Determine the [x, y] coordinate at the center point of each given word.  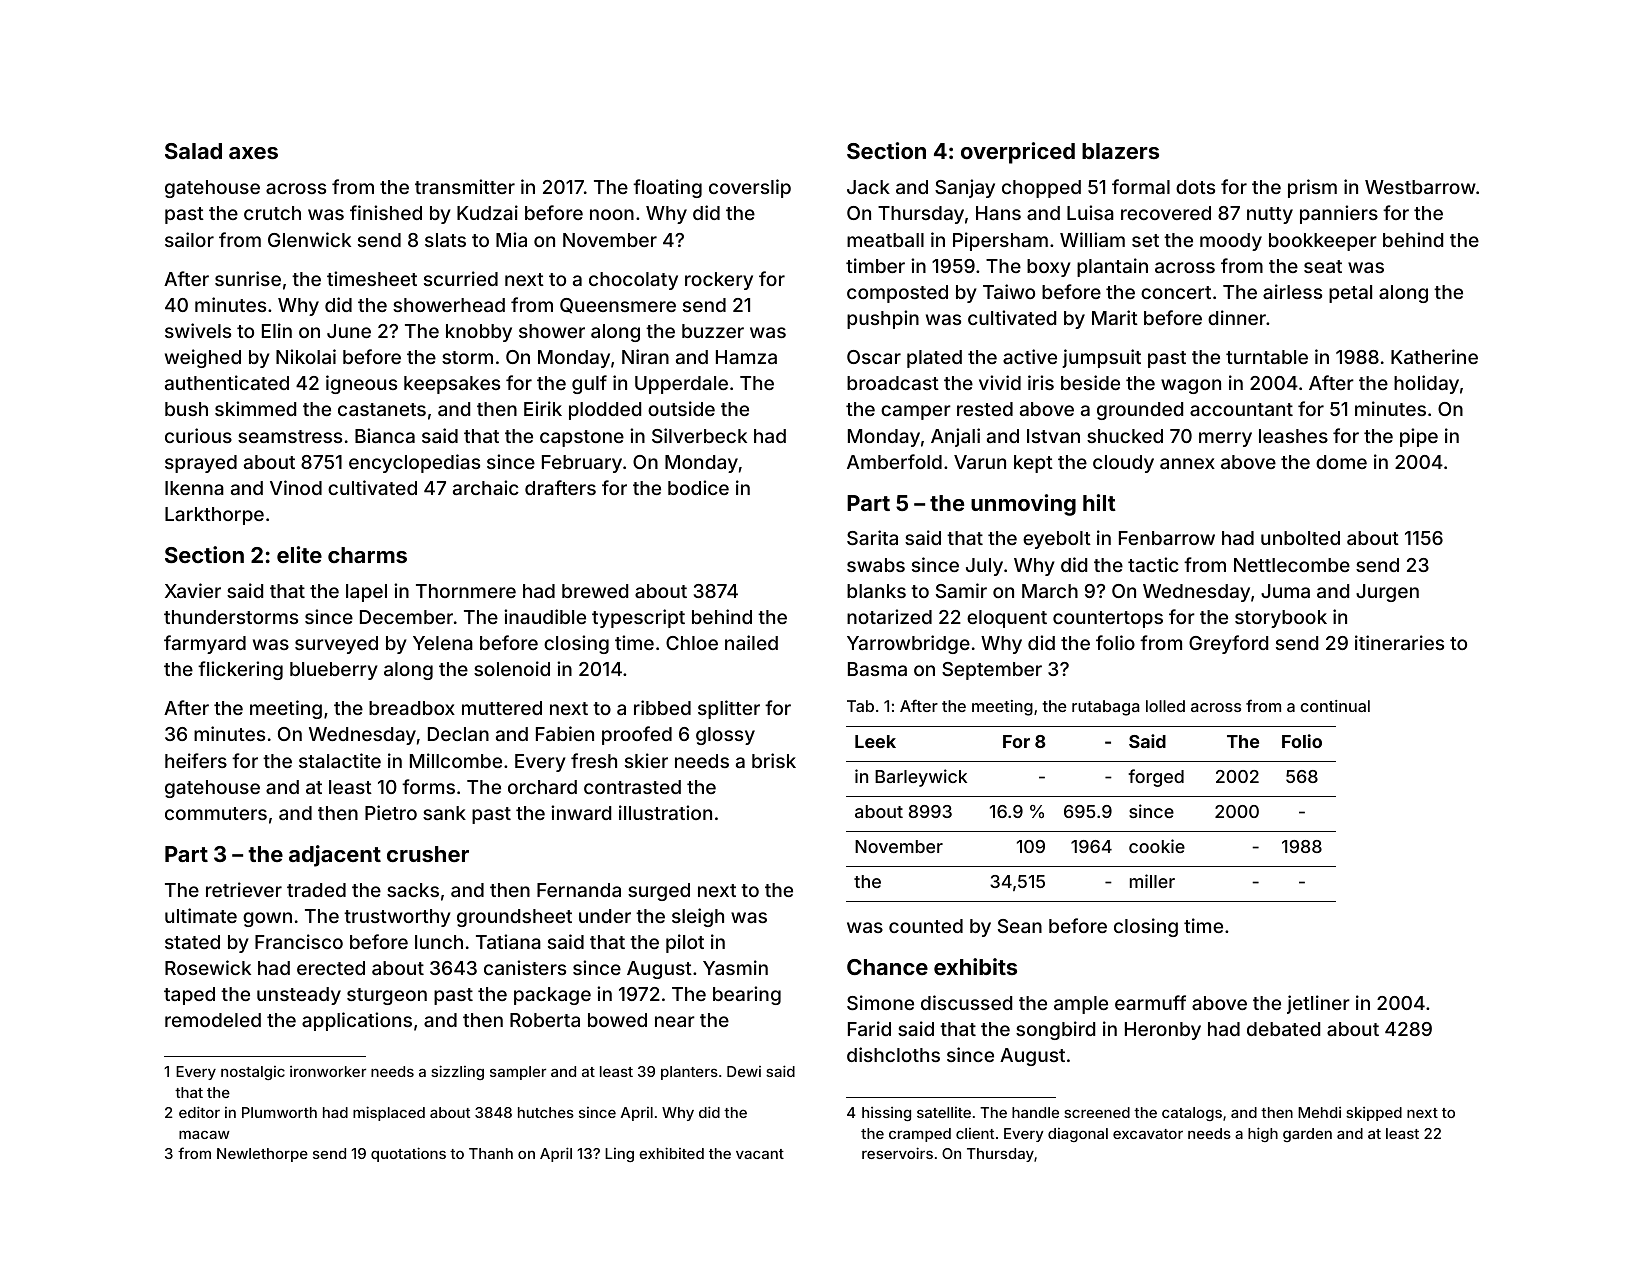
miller [1152, 881]
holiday [1426, 384]
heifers [196, 760]
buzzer [713, 331]
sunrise [248, 278]
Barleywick [921, 778]
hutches [546, 1112]
